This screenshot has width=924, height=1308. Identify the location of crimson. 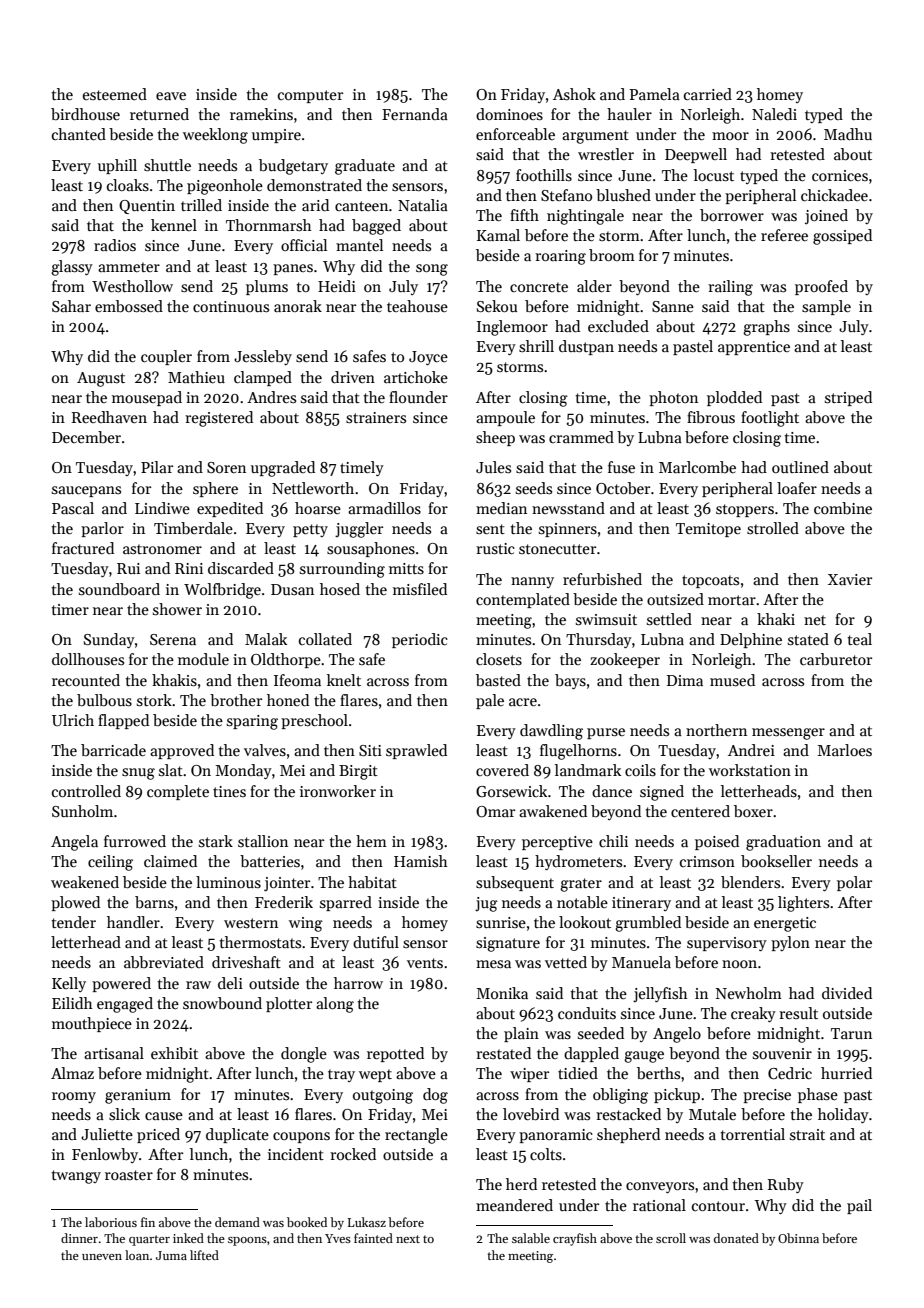
(707, 861).
